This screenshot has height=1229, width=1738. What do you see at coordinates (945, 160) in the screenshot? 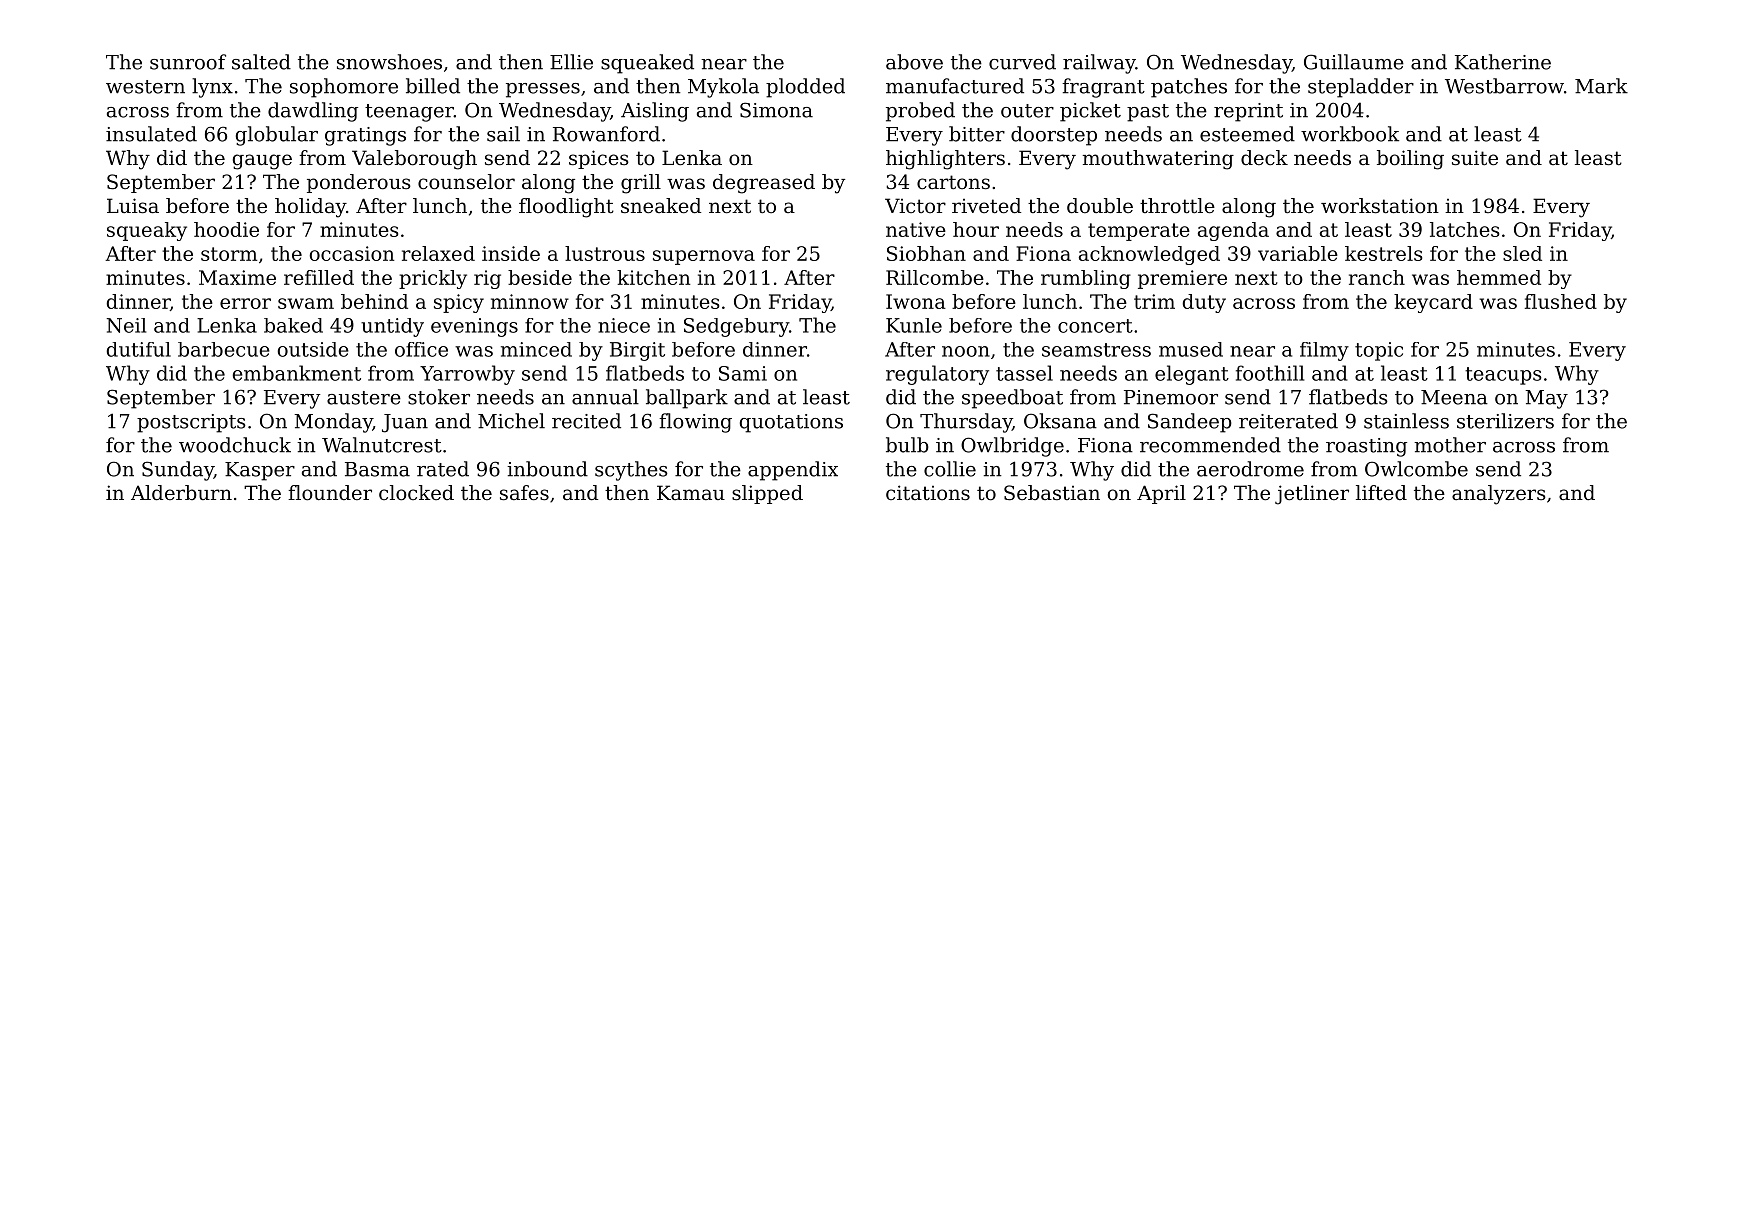
I see `highlighters` at bounding box center [945, 160].
